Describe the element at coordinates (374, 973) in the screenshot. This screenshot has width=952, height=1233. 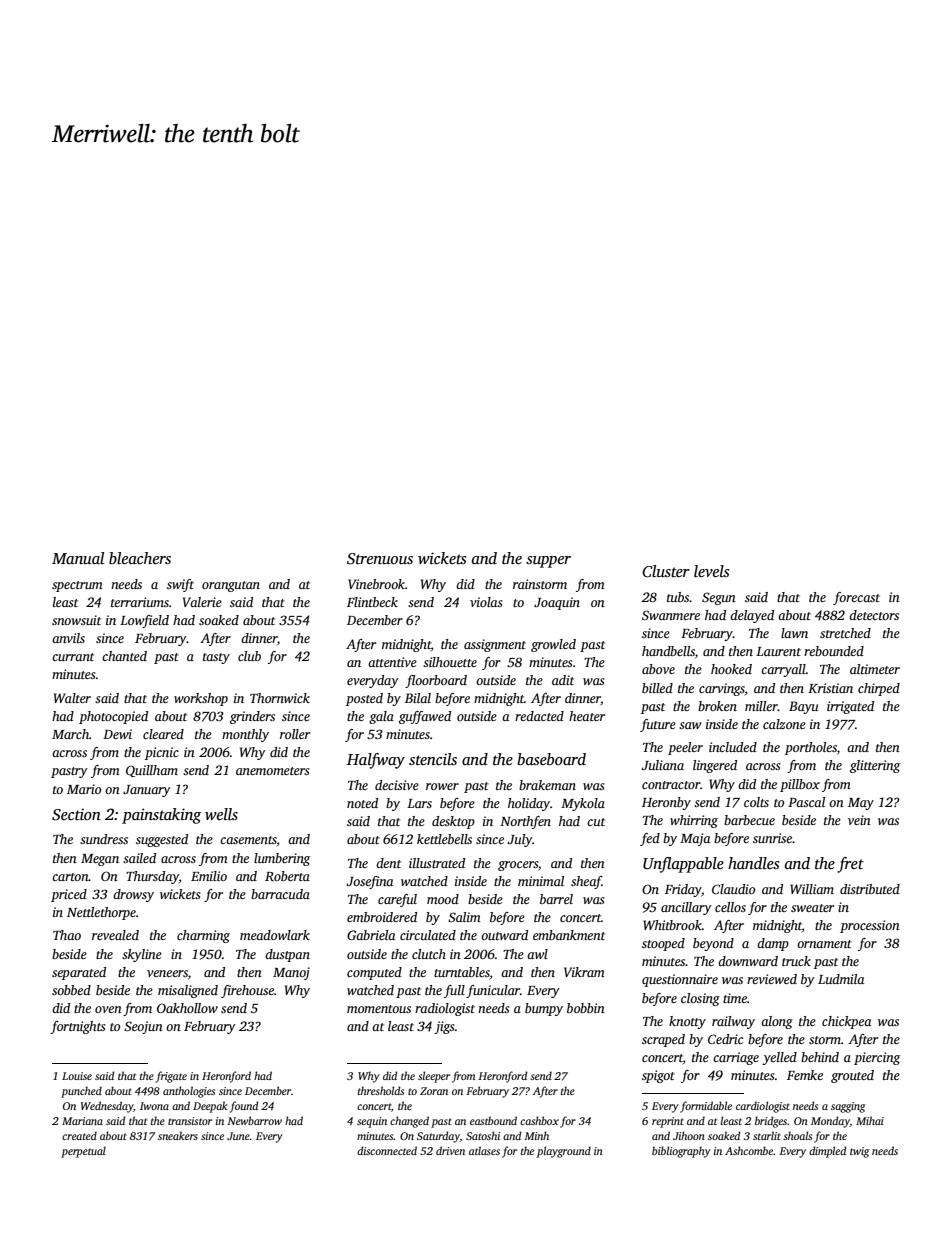
I see `computed` at that location.
